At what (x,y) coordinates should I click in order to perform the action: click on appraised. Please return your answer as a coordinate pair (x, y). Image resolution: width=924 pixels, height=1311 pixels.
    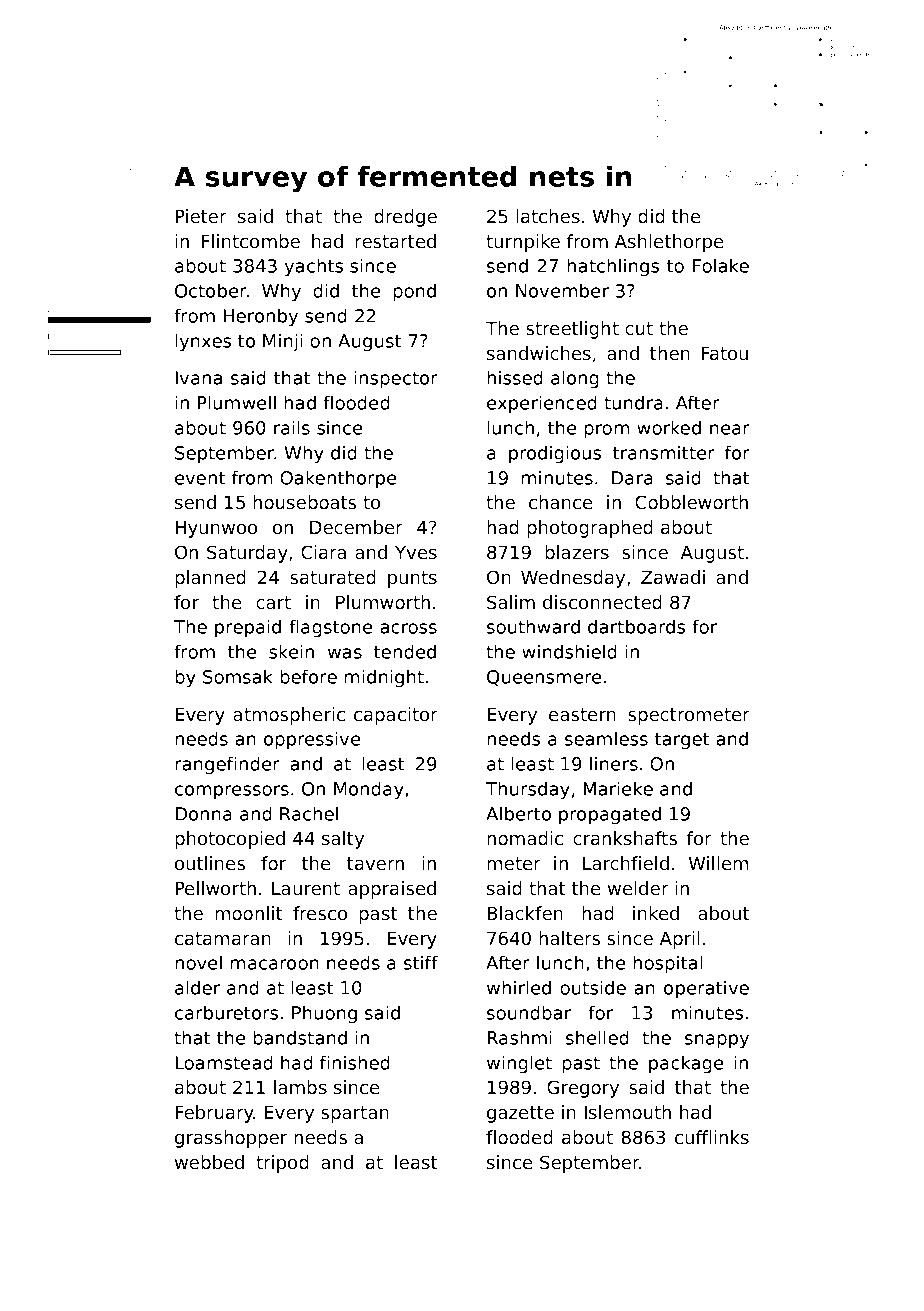
    Looking at the image, I should click on (392, 890).
